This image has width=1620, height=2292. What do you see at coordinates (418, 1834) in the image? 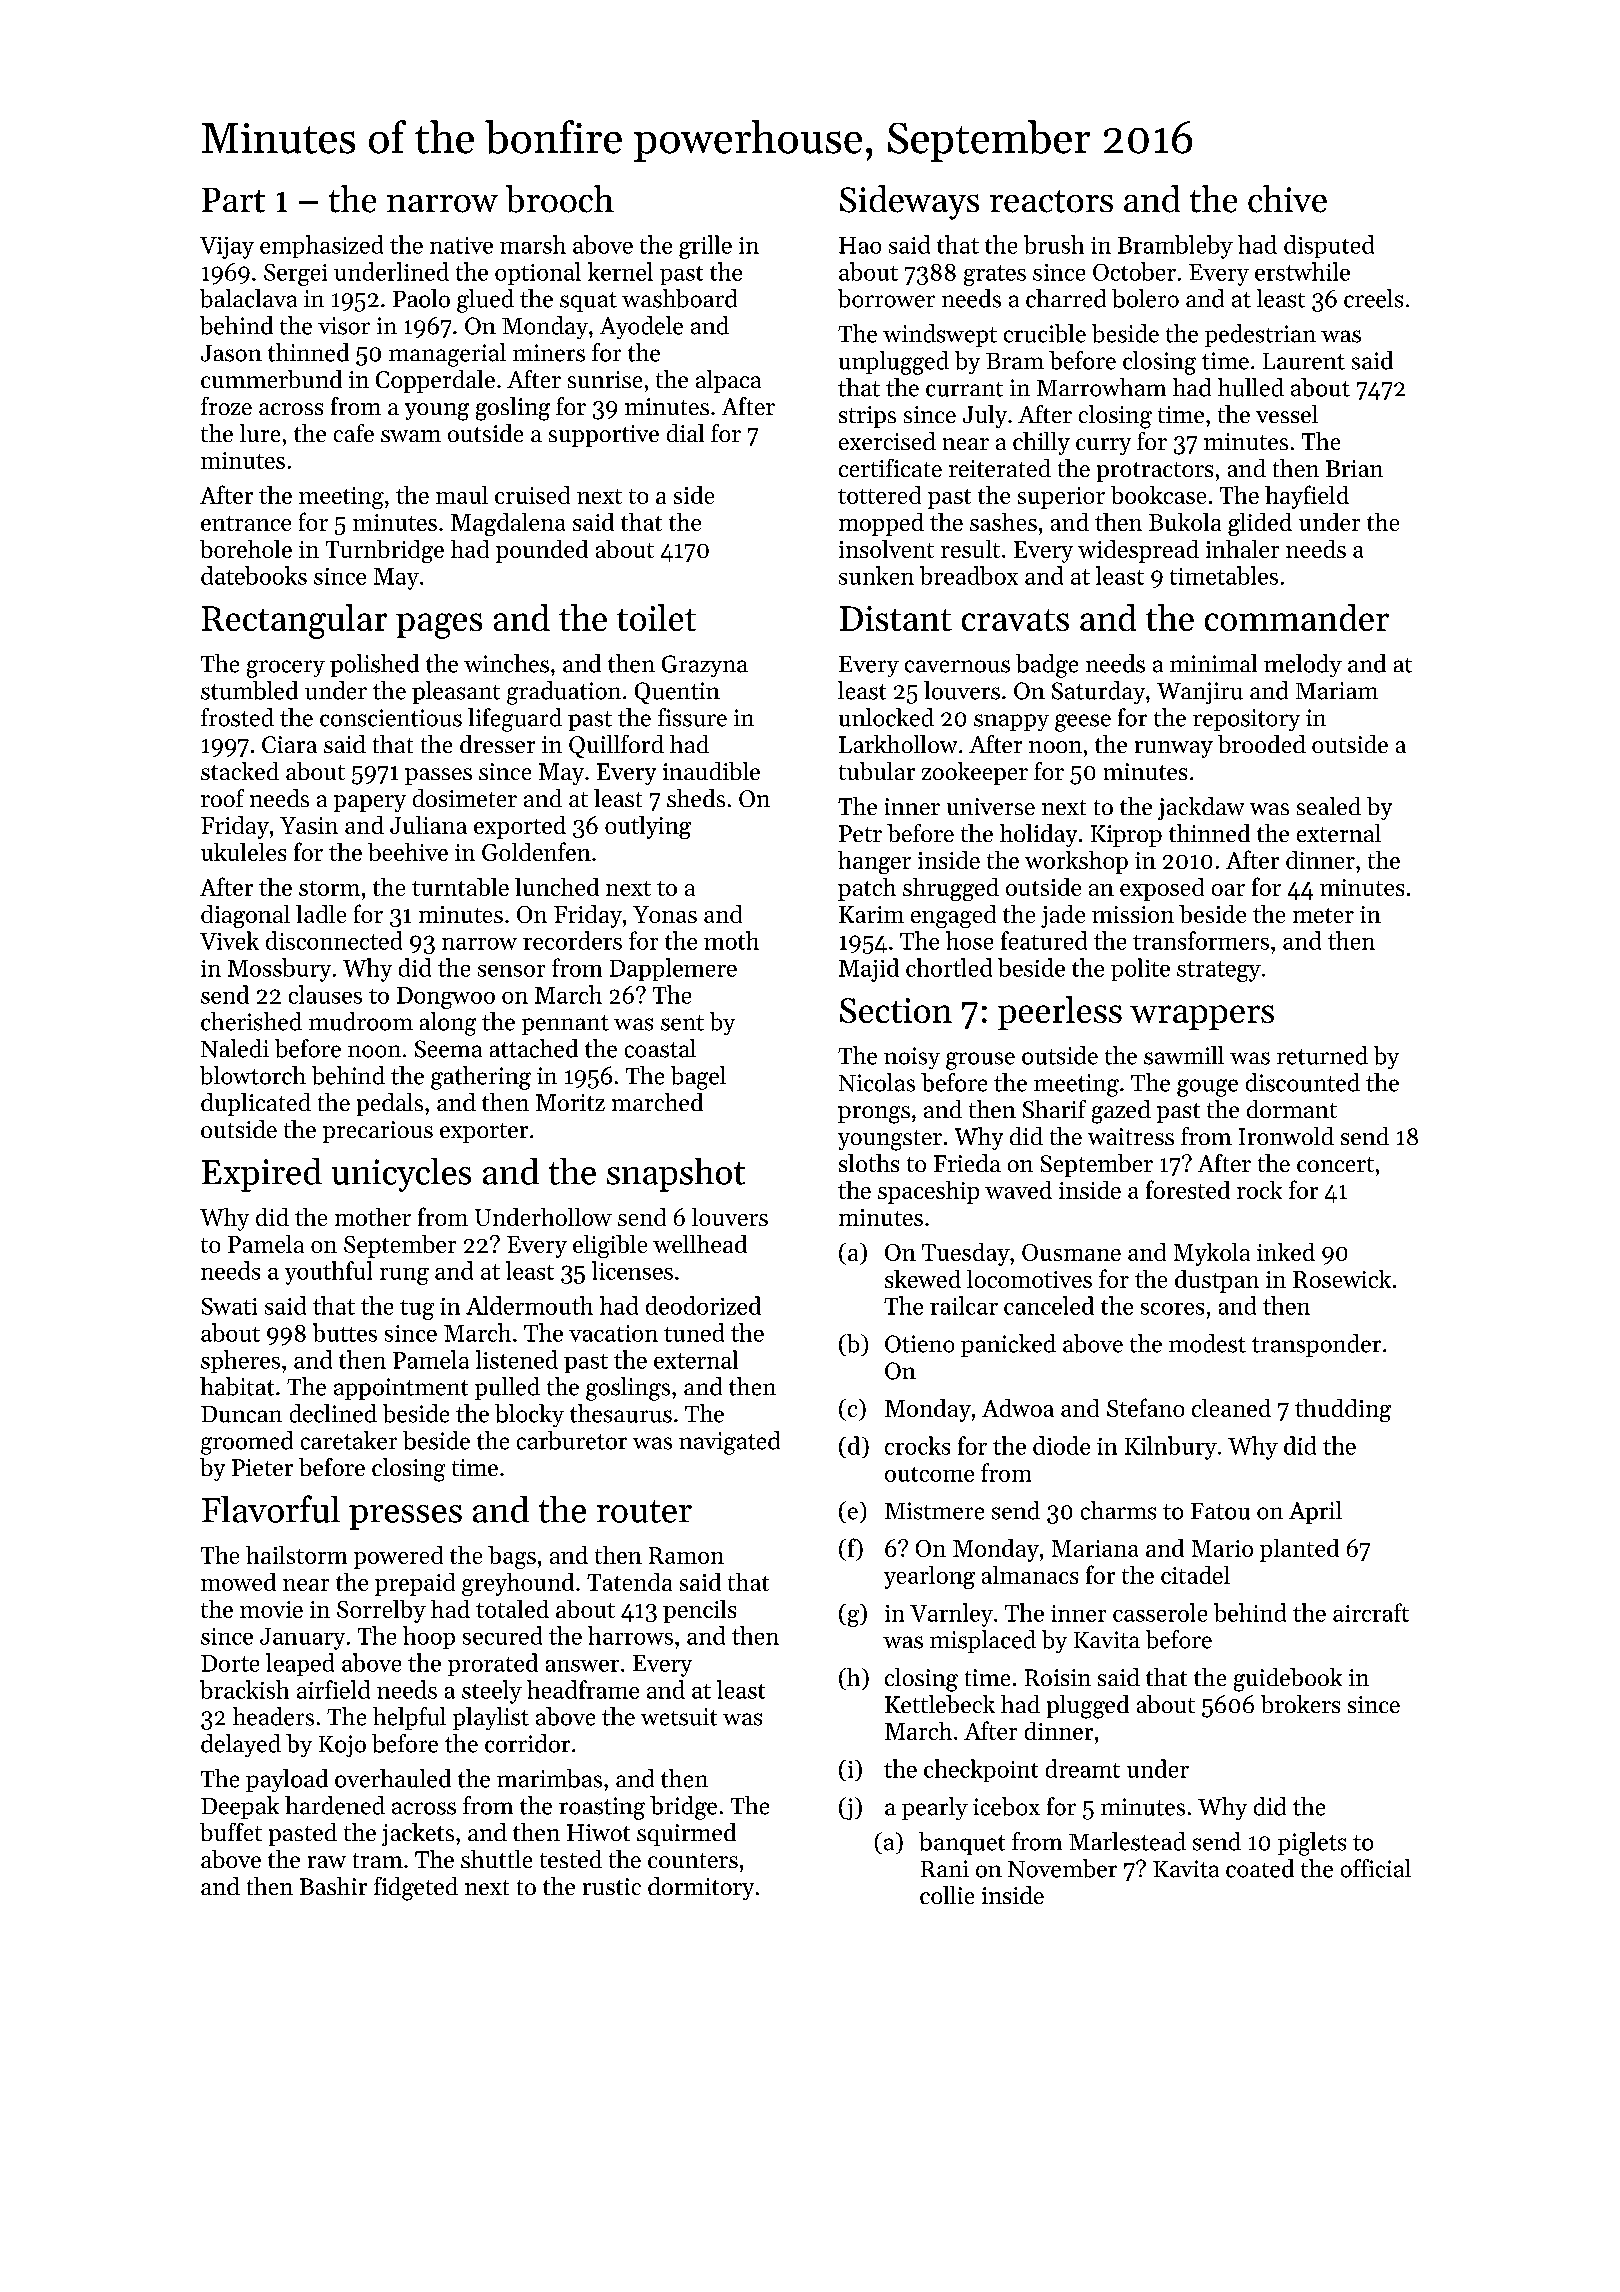
I see `jackets` at bounding box center [418, 1834].
